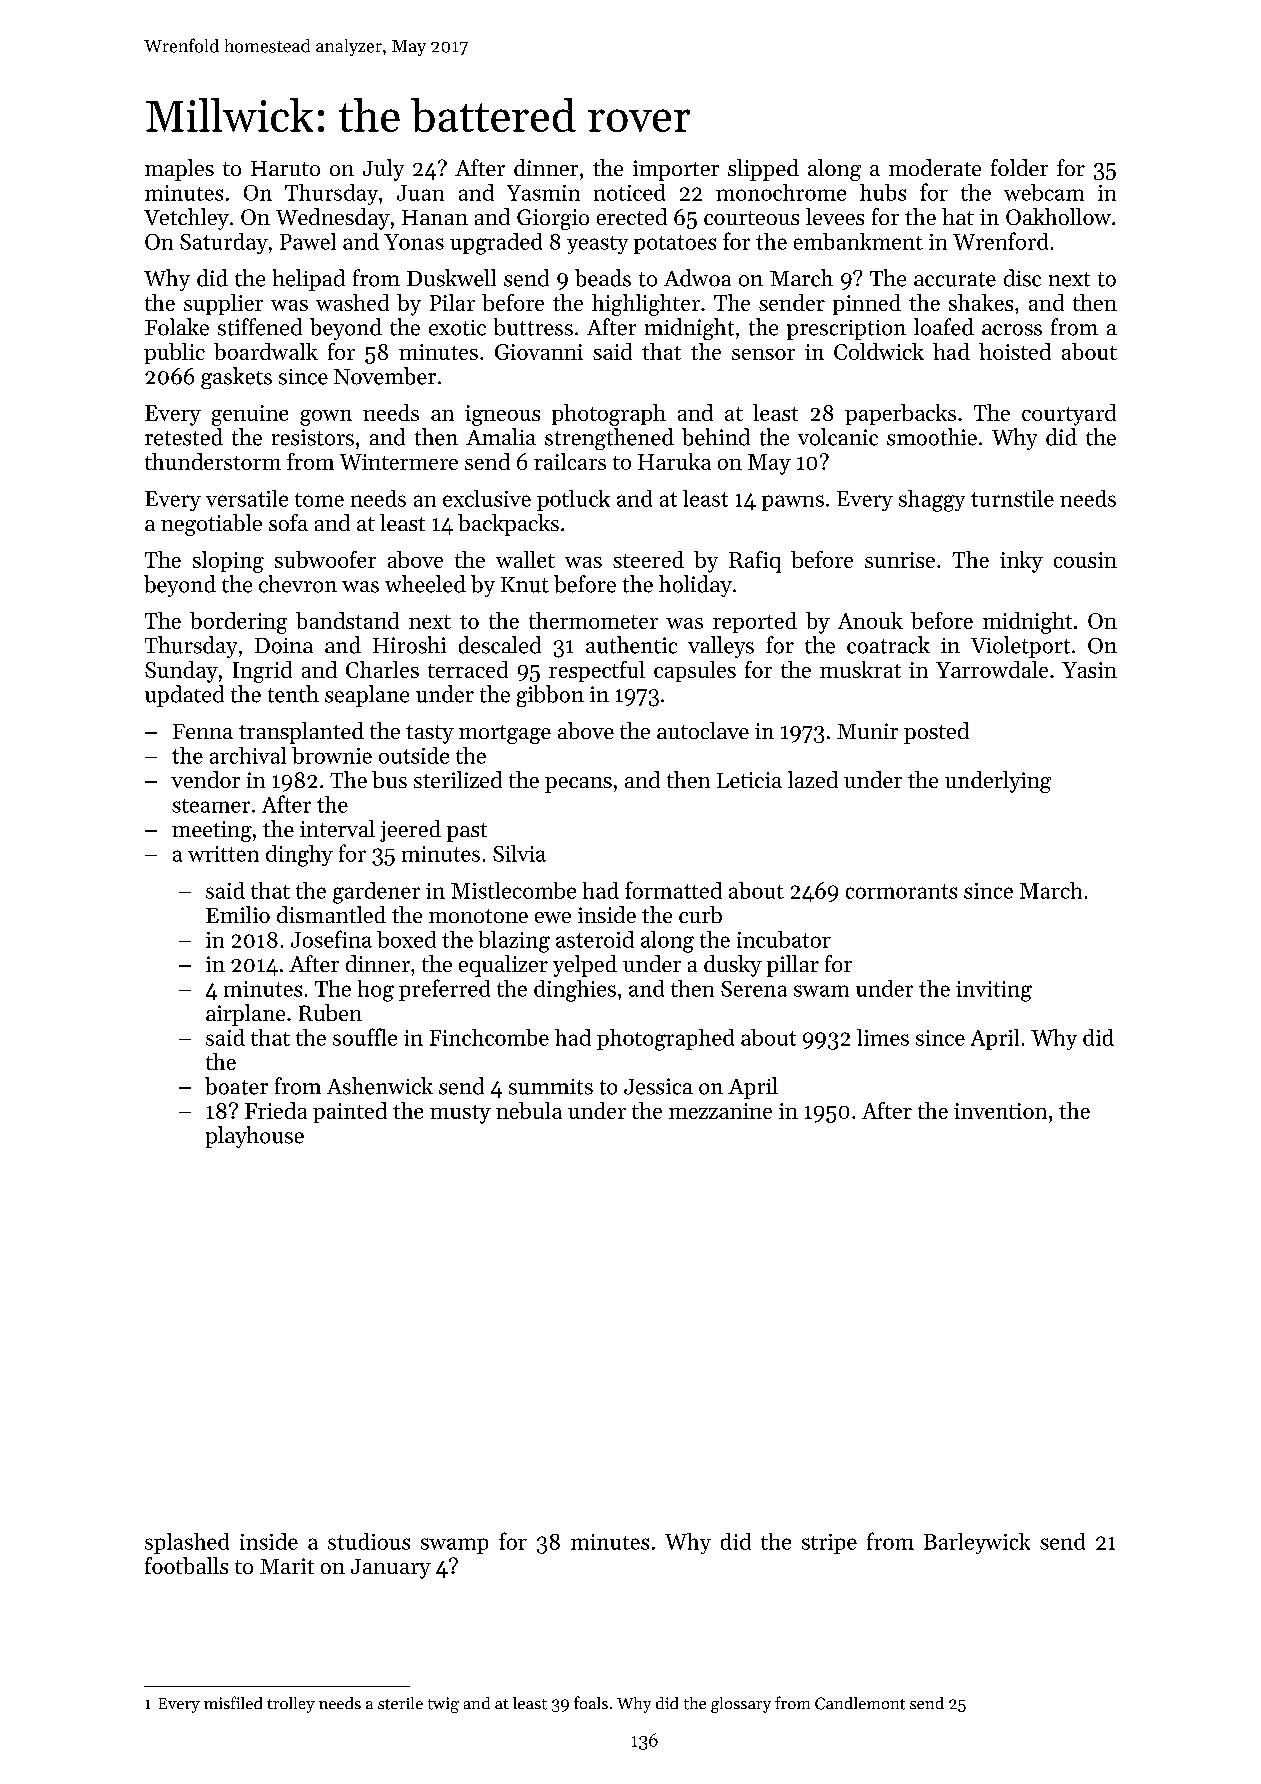 The width and height of the screenshot is (1261, 1784). What do you see at coordinates (399, 462) in the screenshot?
I see `Wintermere` at bounding box center [399, 462].
